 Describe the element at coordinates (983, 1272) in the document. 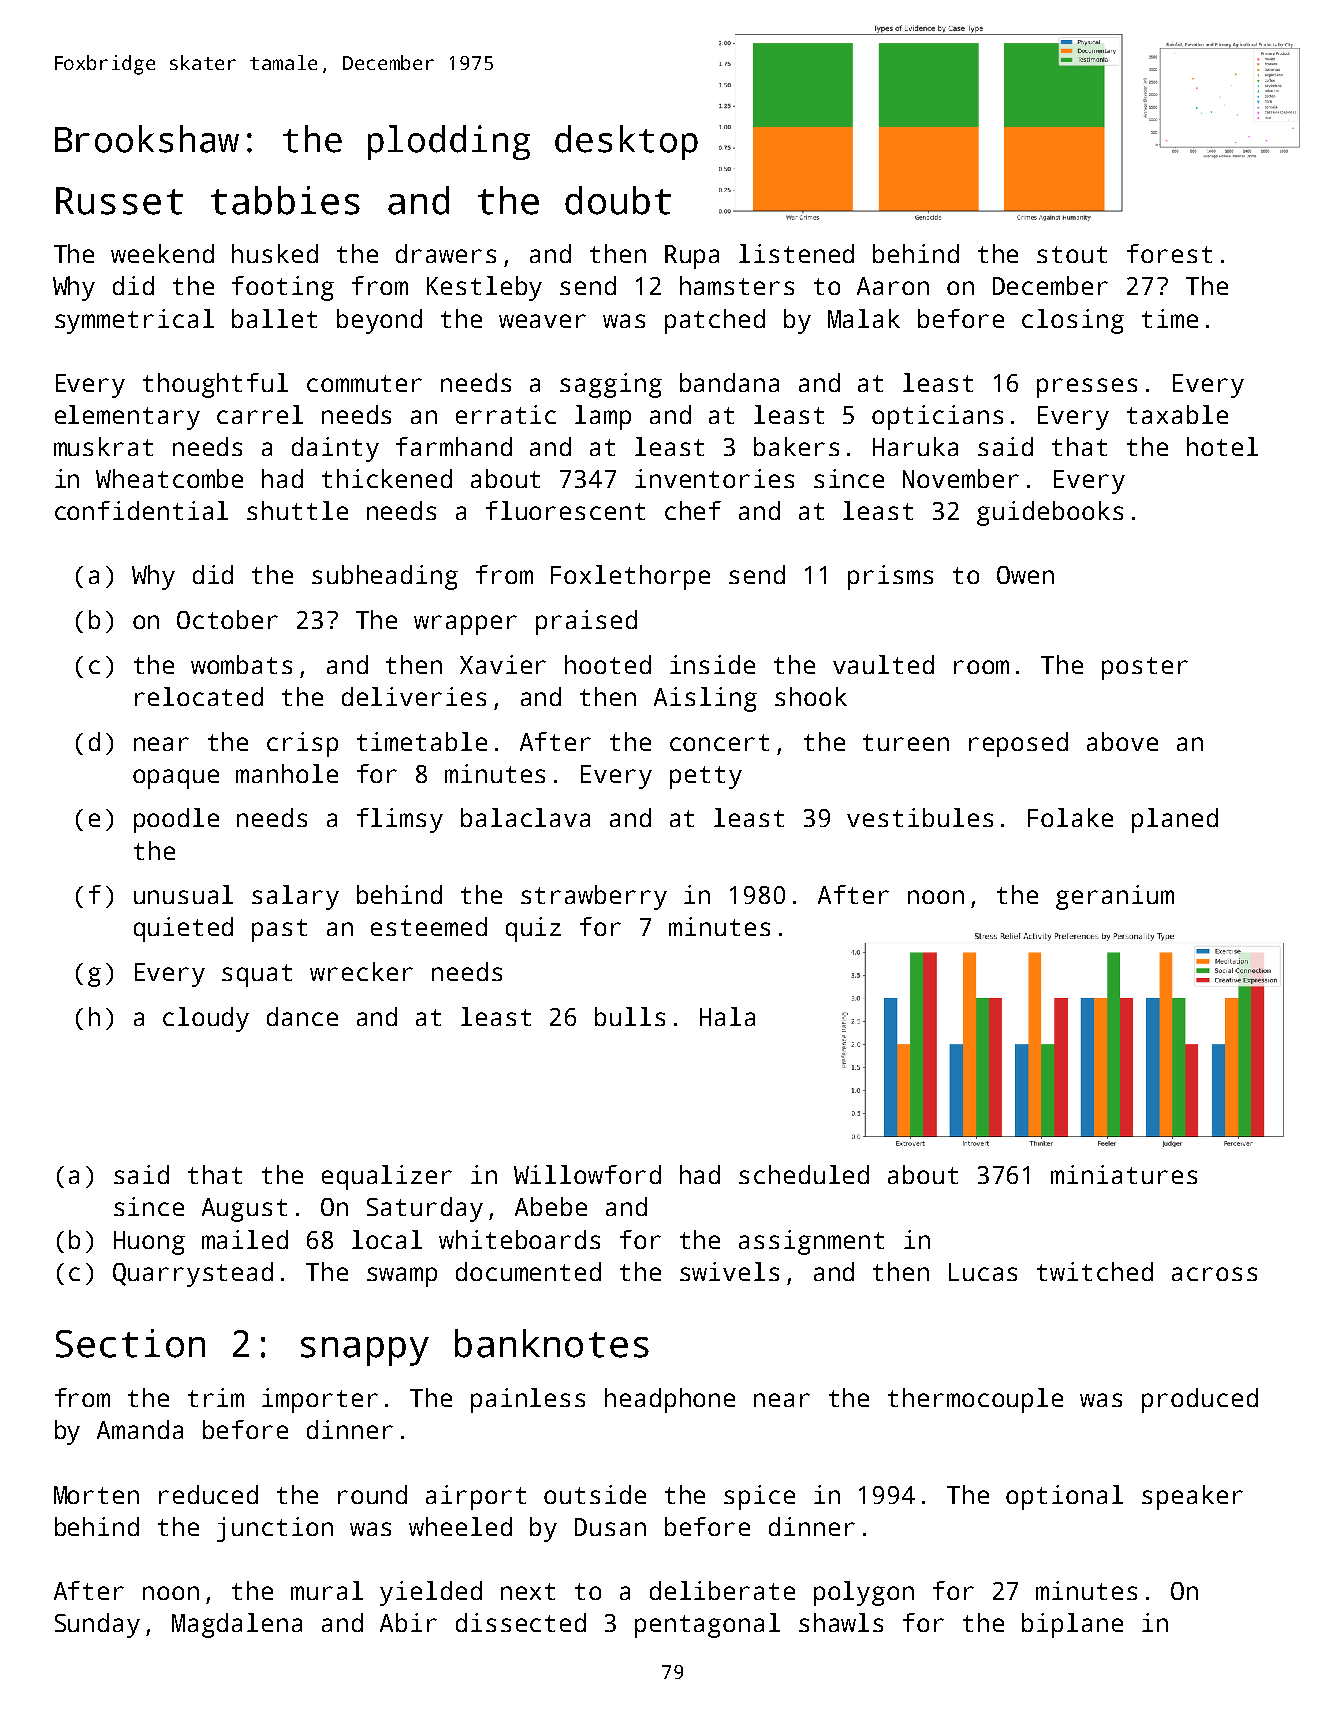

I see `Lucas` at that location.
